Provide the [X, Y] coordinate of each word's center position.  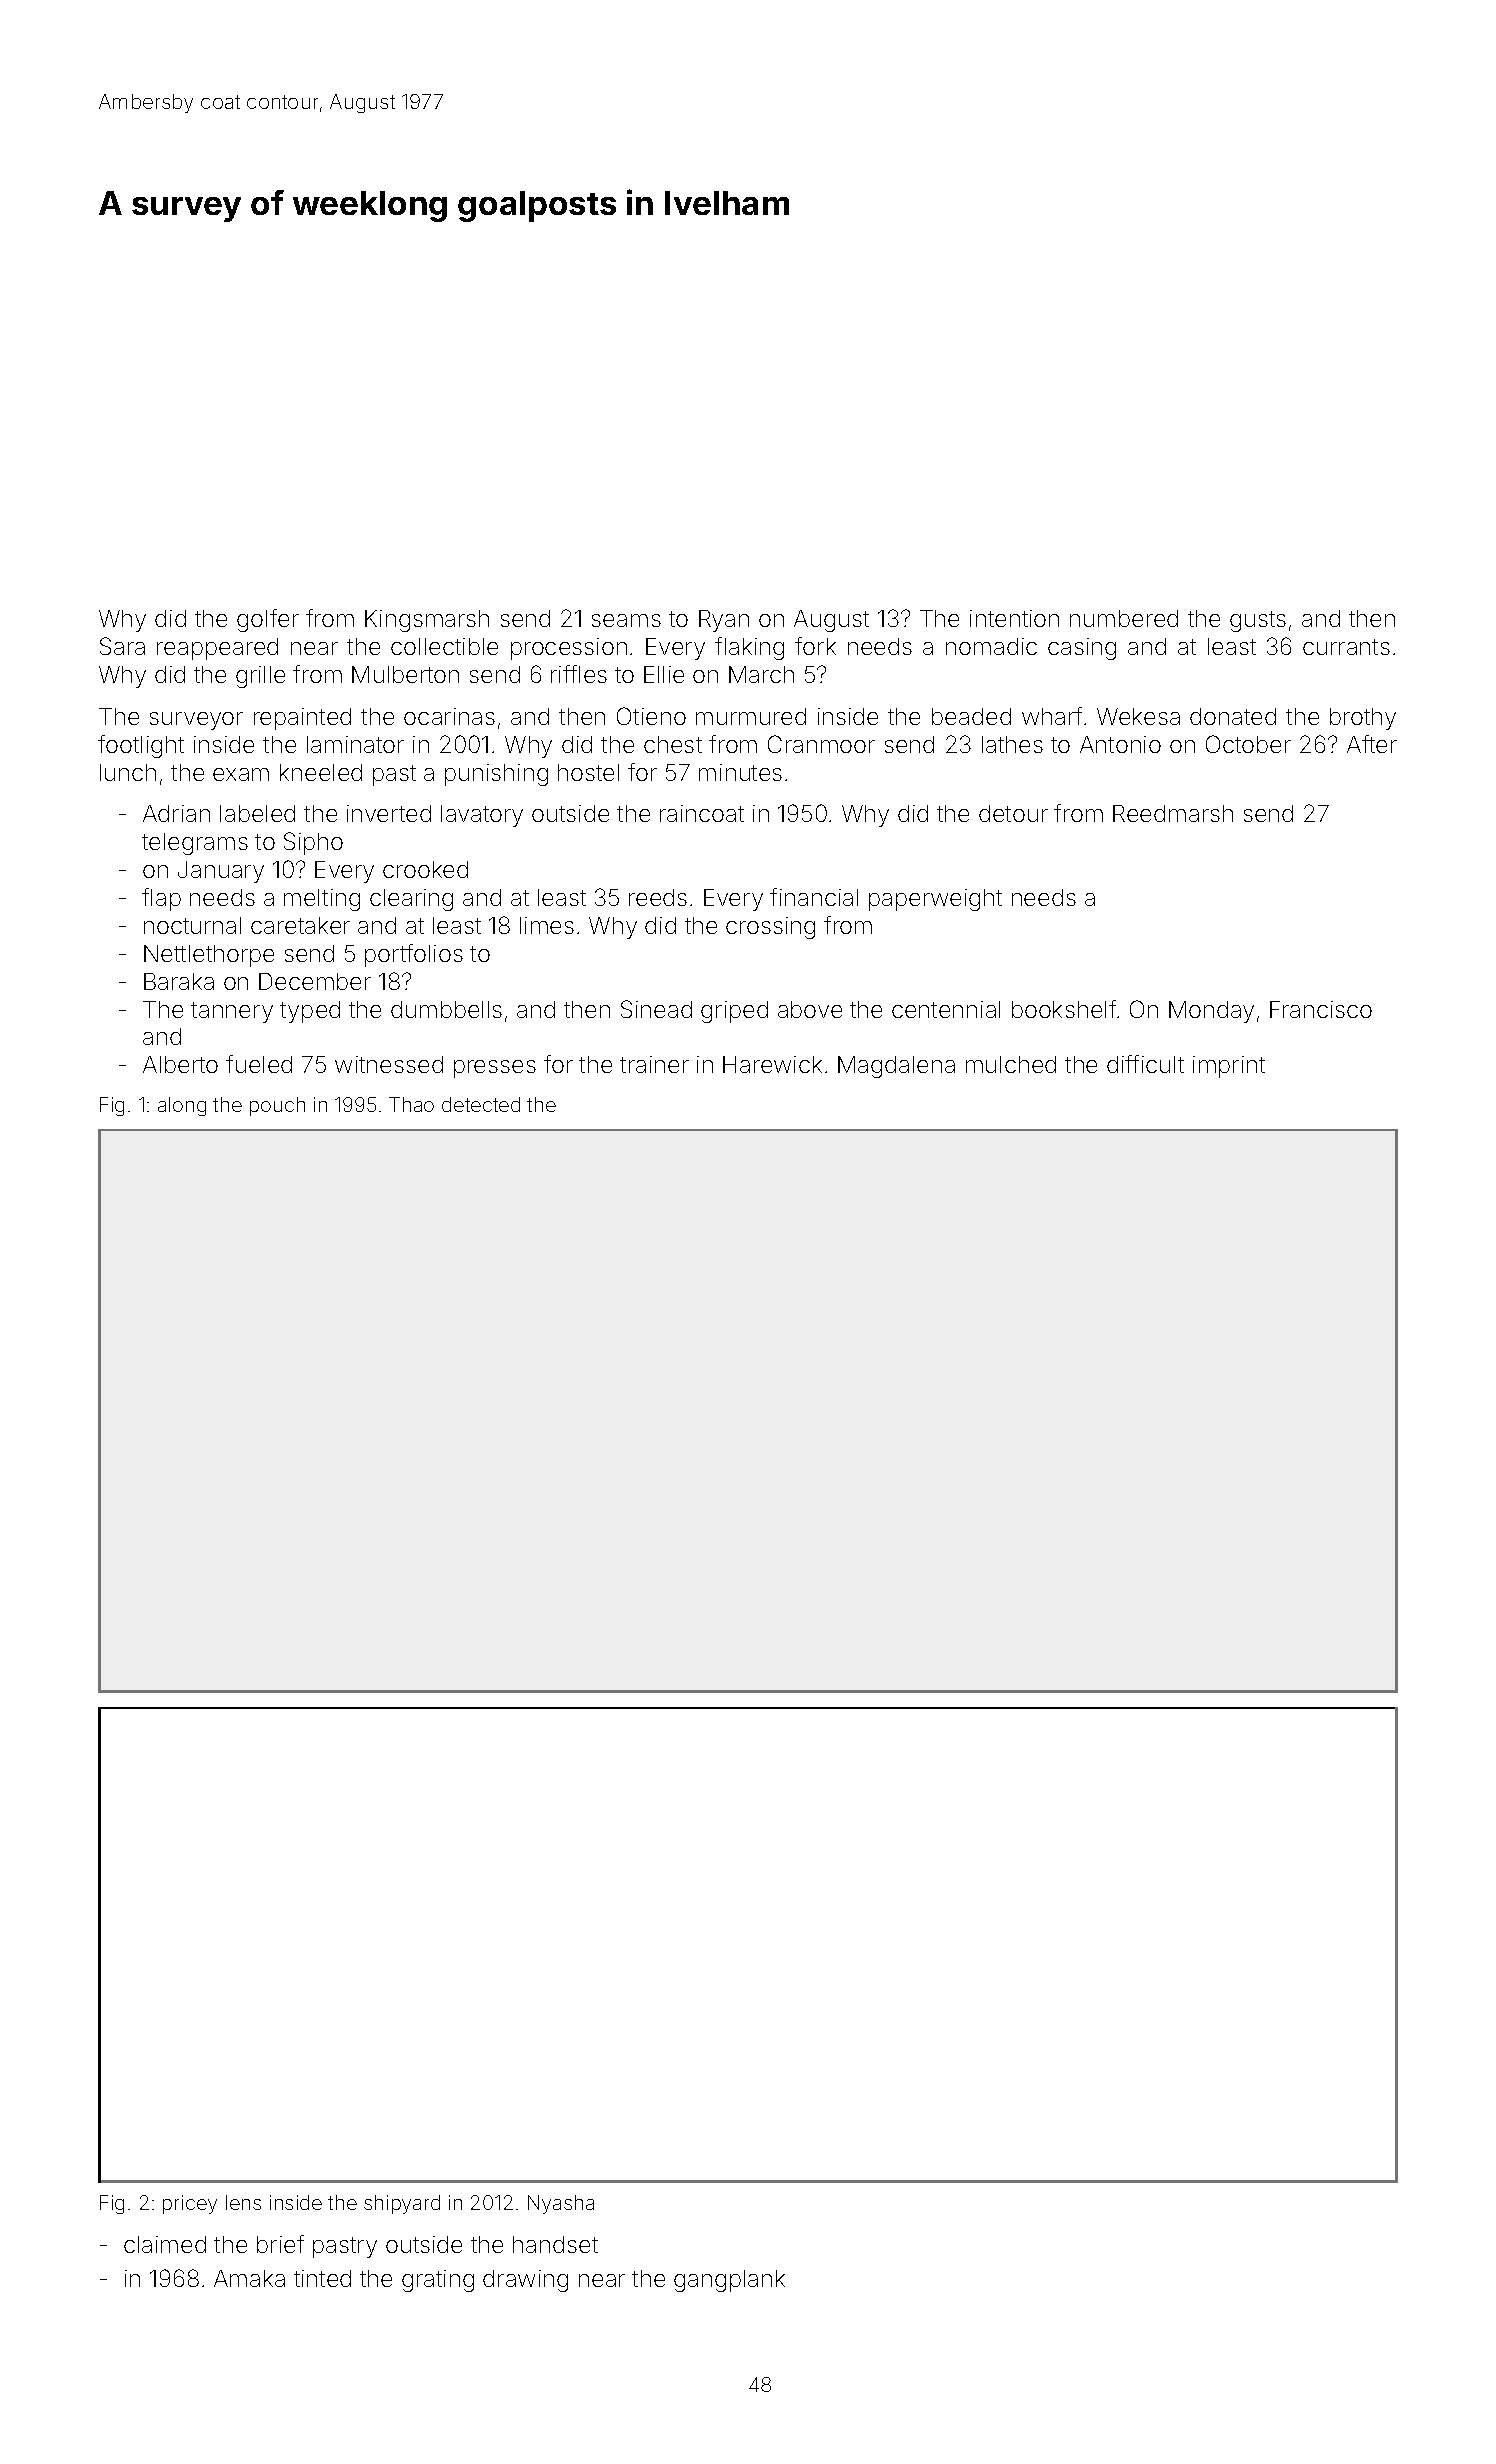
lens [243, 2202]
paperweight [935, 900]
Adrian [176, 813]
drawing [525, 2281]
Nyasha [561, 2204]
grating [438, 2281]
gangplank [729, 2281]
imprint [1229, 1067]
